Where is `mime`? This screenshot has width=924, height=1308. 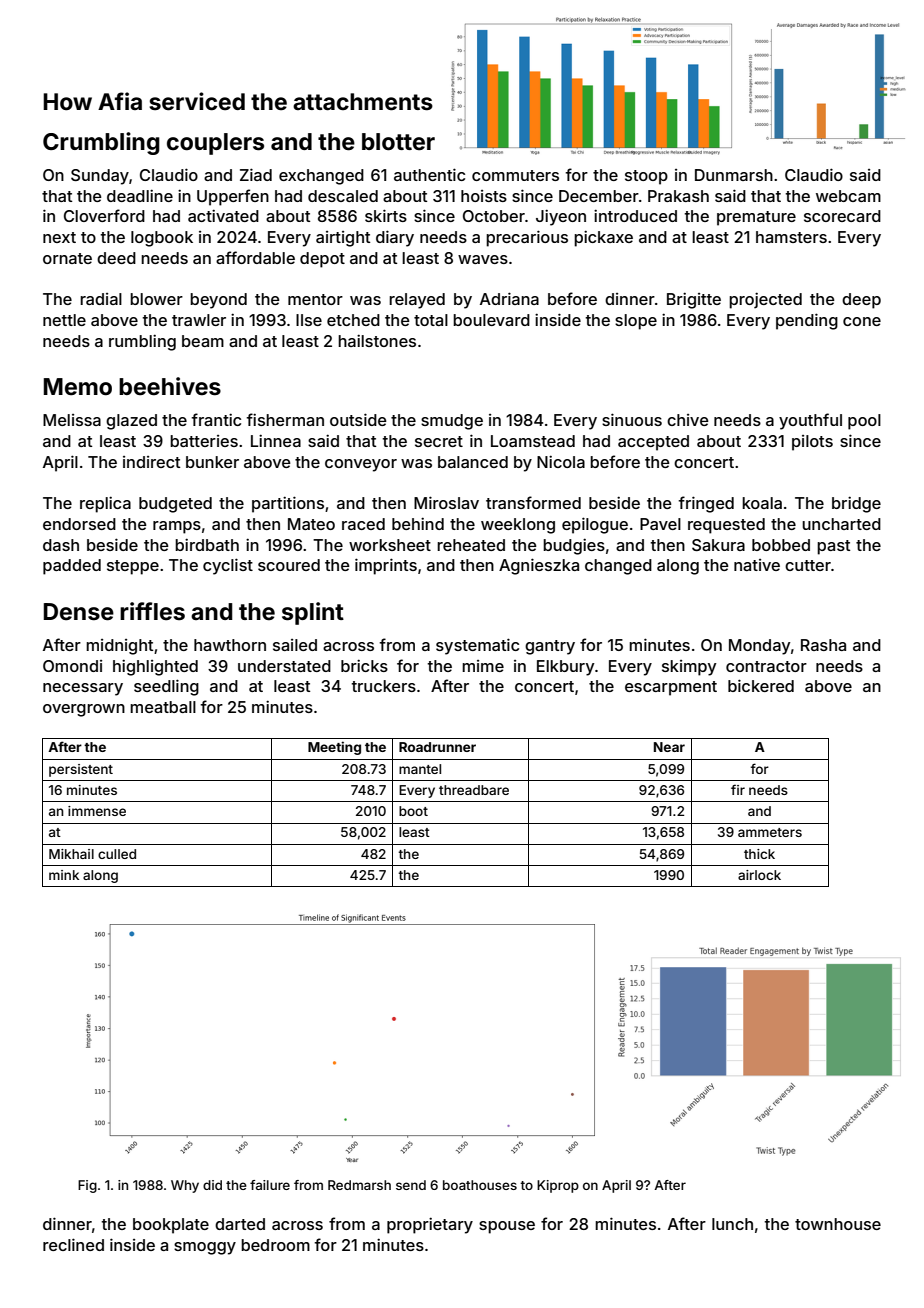 mime is located at coordinates (483, 666).
